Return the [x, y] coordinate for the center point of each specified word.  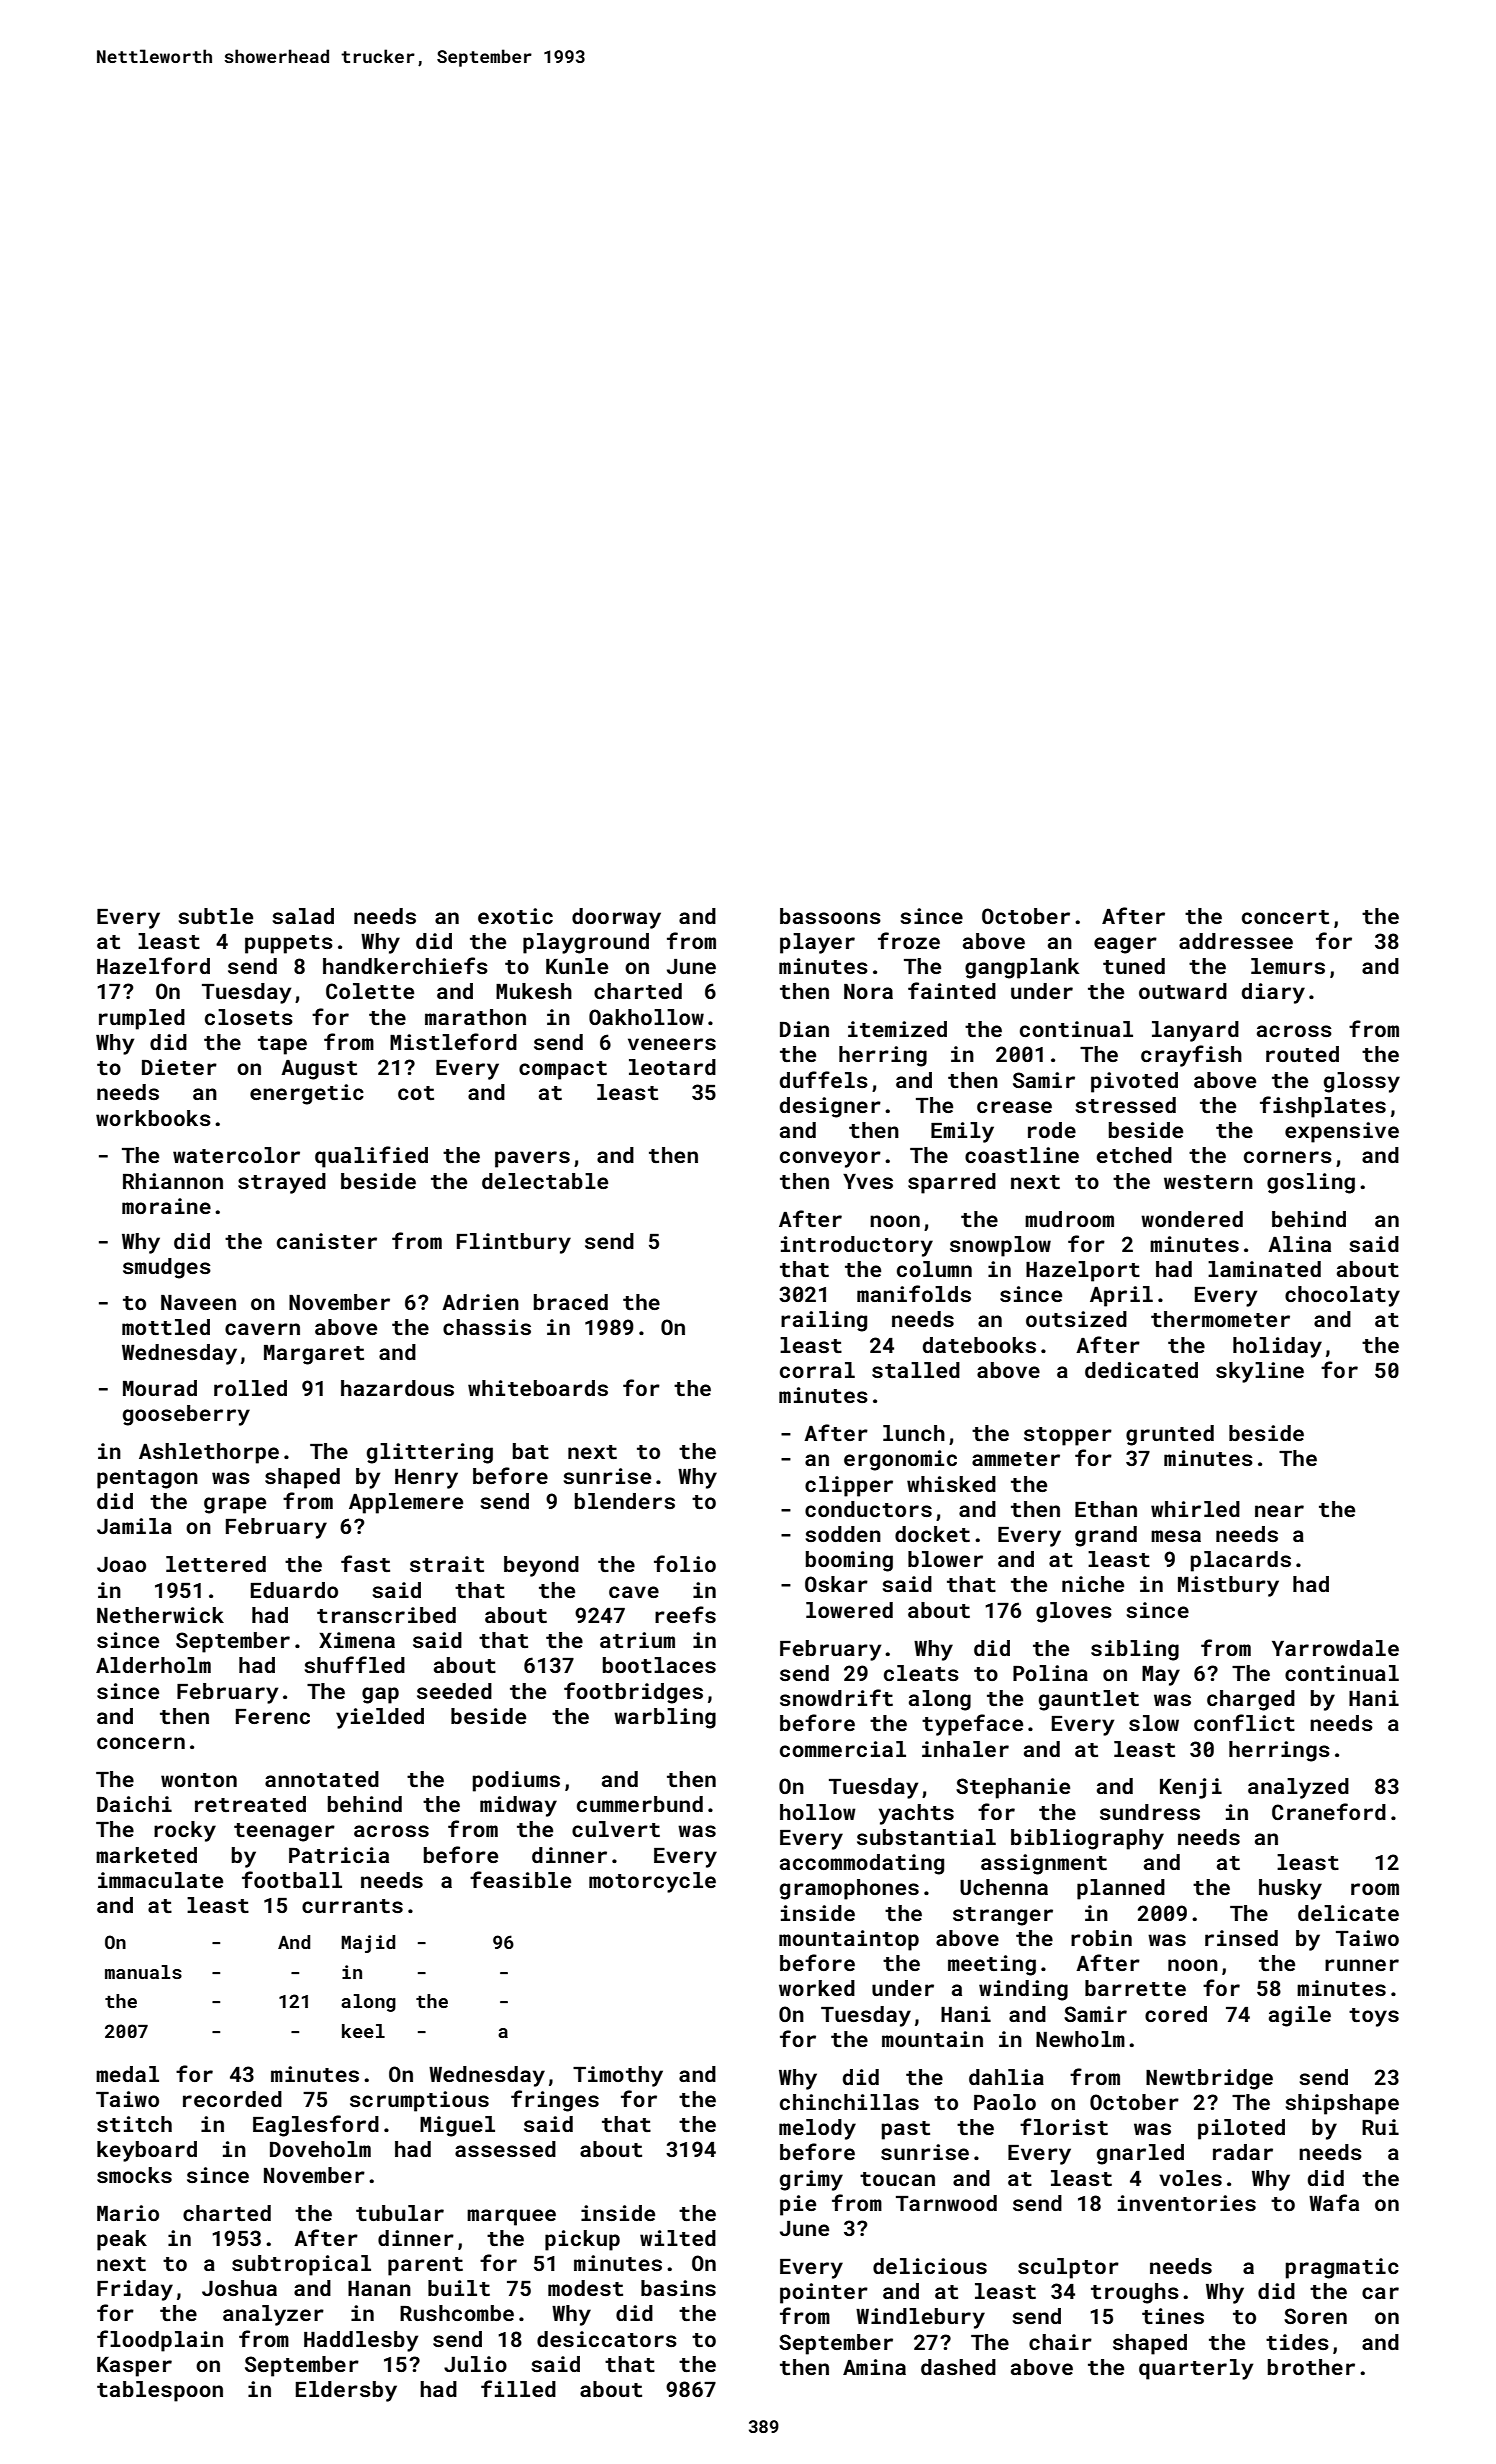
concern [141, 1743]
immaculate [160, 1880]
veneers [672, 1044]
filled [518, 2388]
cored [1176, 2014]
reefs [685, 1614]
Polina [1050, 1673]
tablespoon [160, 2391]
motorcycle [652, 1882]
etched [1134, 1155]
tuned [1134, 966]
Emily [962, 1132]
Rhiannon [173, 1181]
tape [282, 1045]
